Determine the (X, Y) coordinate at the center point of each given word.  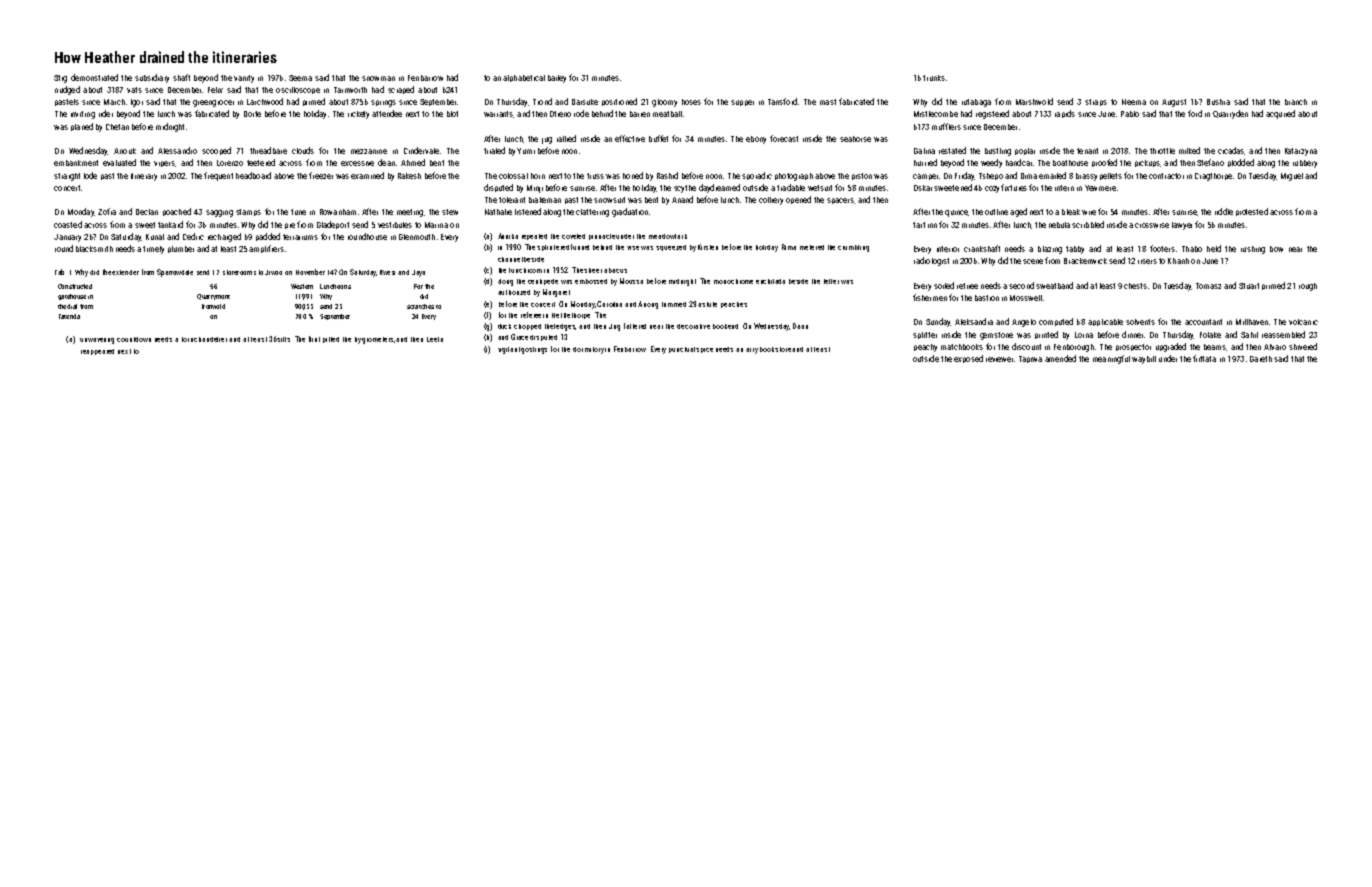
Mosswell (1026, 298)
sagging (219, 213)
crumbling (853, 248)
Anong (648, 305)
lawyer (1182, 226)
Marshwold (1034, 101)
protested (1252, 212)
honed (633, 175)
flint (314, 339)
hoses (691, 102)
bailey (557, 79)
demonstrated (94, 77)
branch (1296, 102)
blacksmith (94, 249)
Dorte (252, 114)
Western (302, 286)
